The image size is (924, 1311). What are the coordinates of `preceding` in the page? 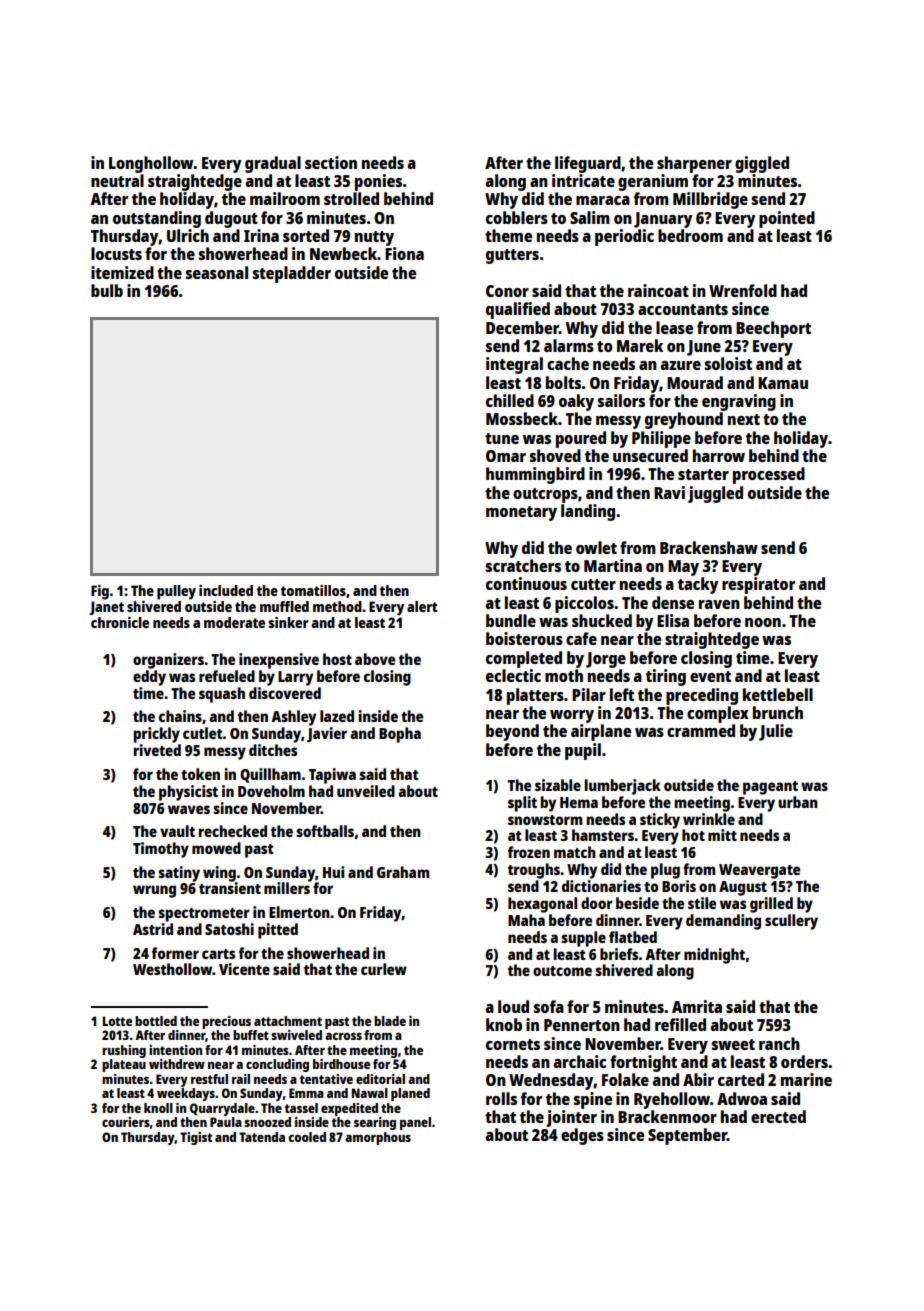 It's located at (702, 696).
